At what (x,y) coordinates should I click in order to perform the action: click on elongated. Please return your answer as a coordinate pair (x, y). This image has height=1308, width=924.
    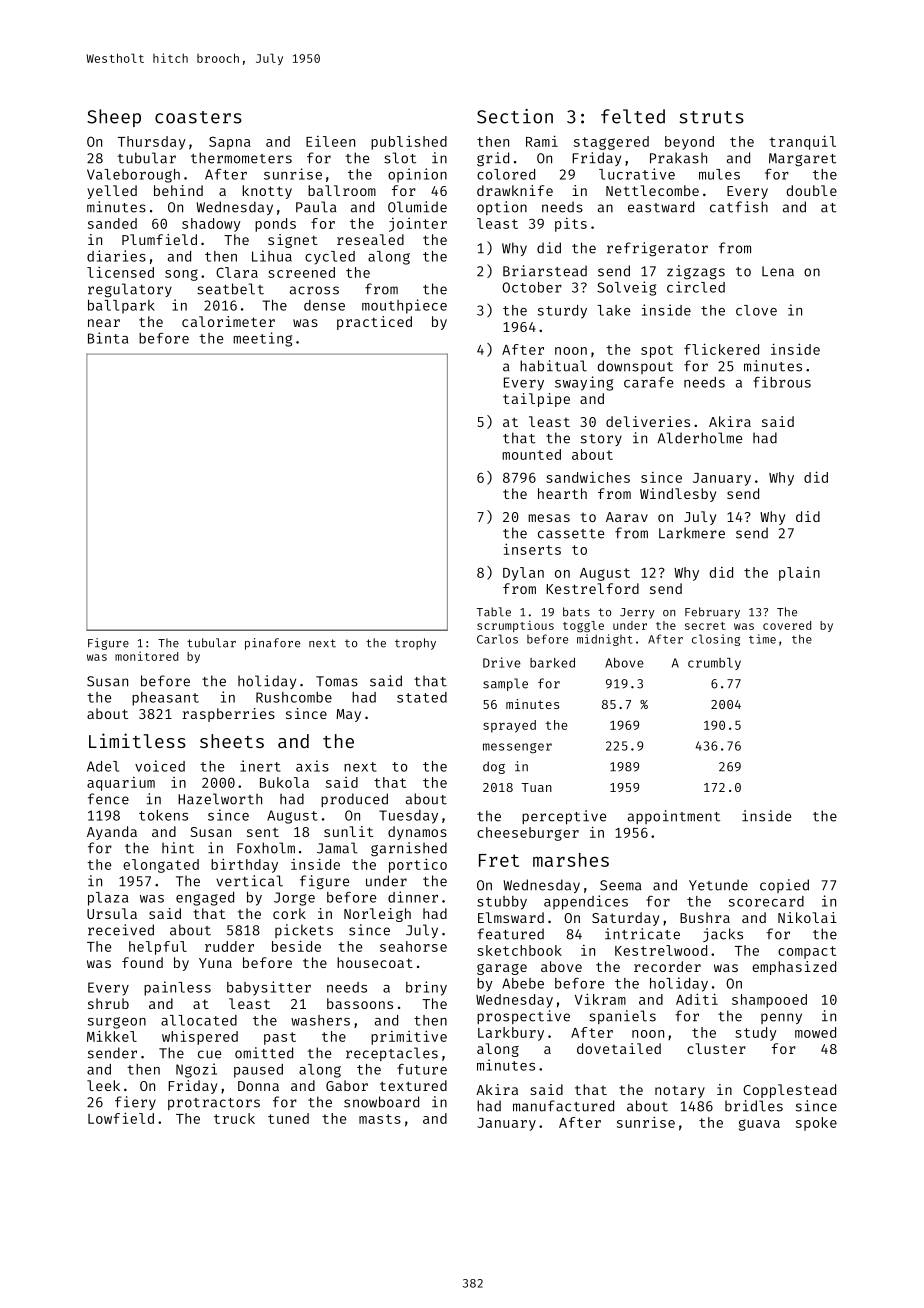
    Looking at the image, I should click on (161, 866).
